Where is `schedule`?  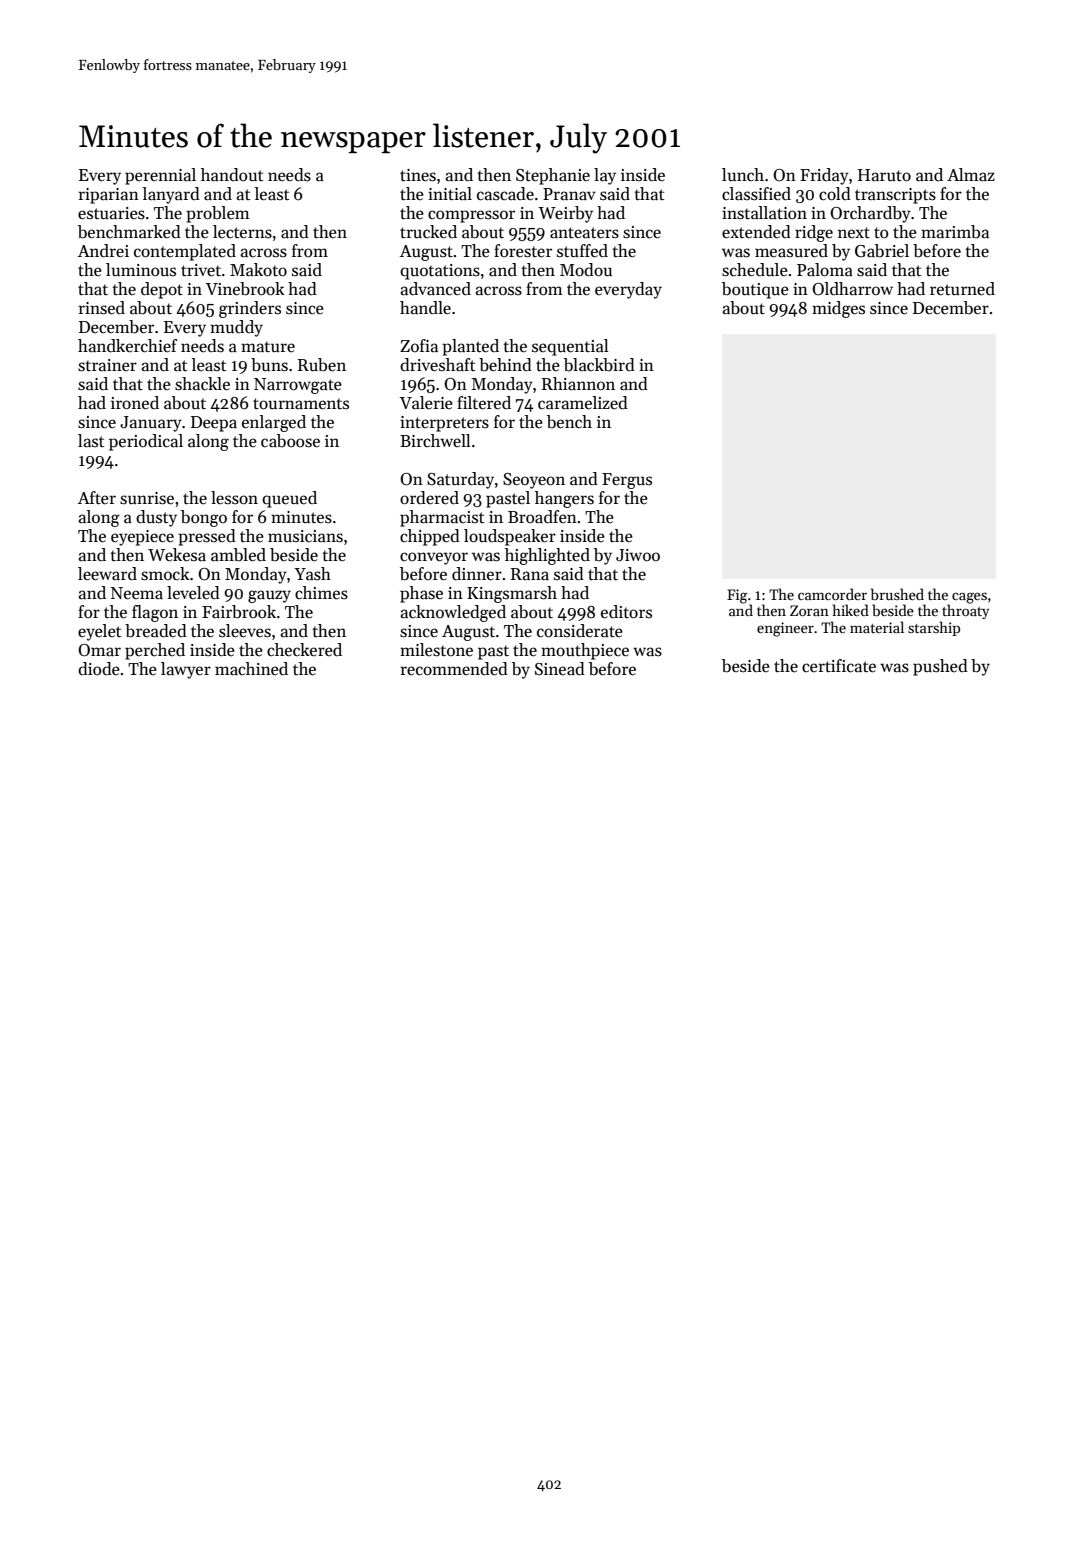 schedule is located at coordinates (755, 270).
